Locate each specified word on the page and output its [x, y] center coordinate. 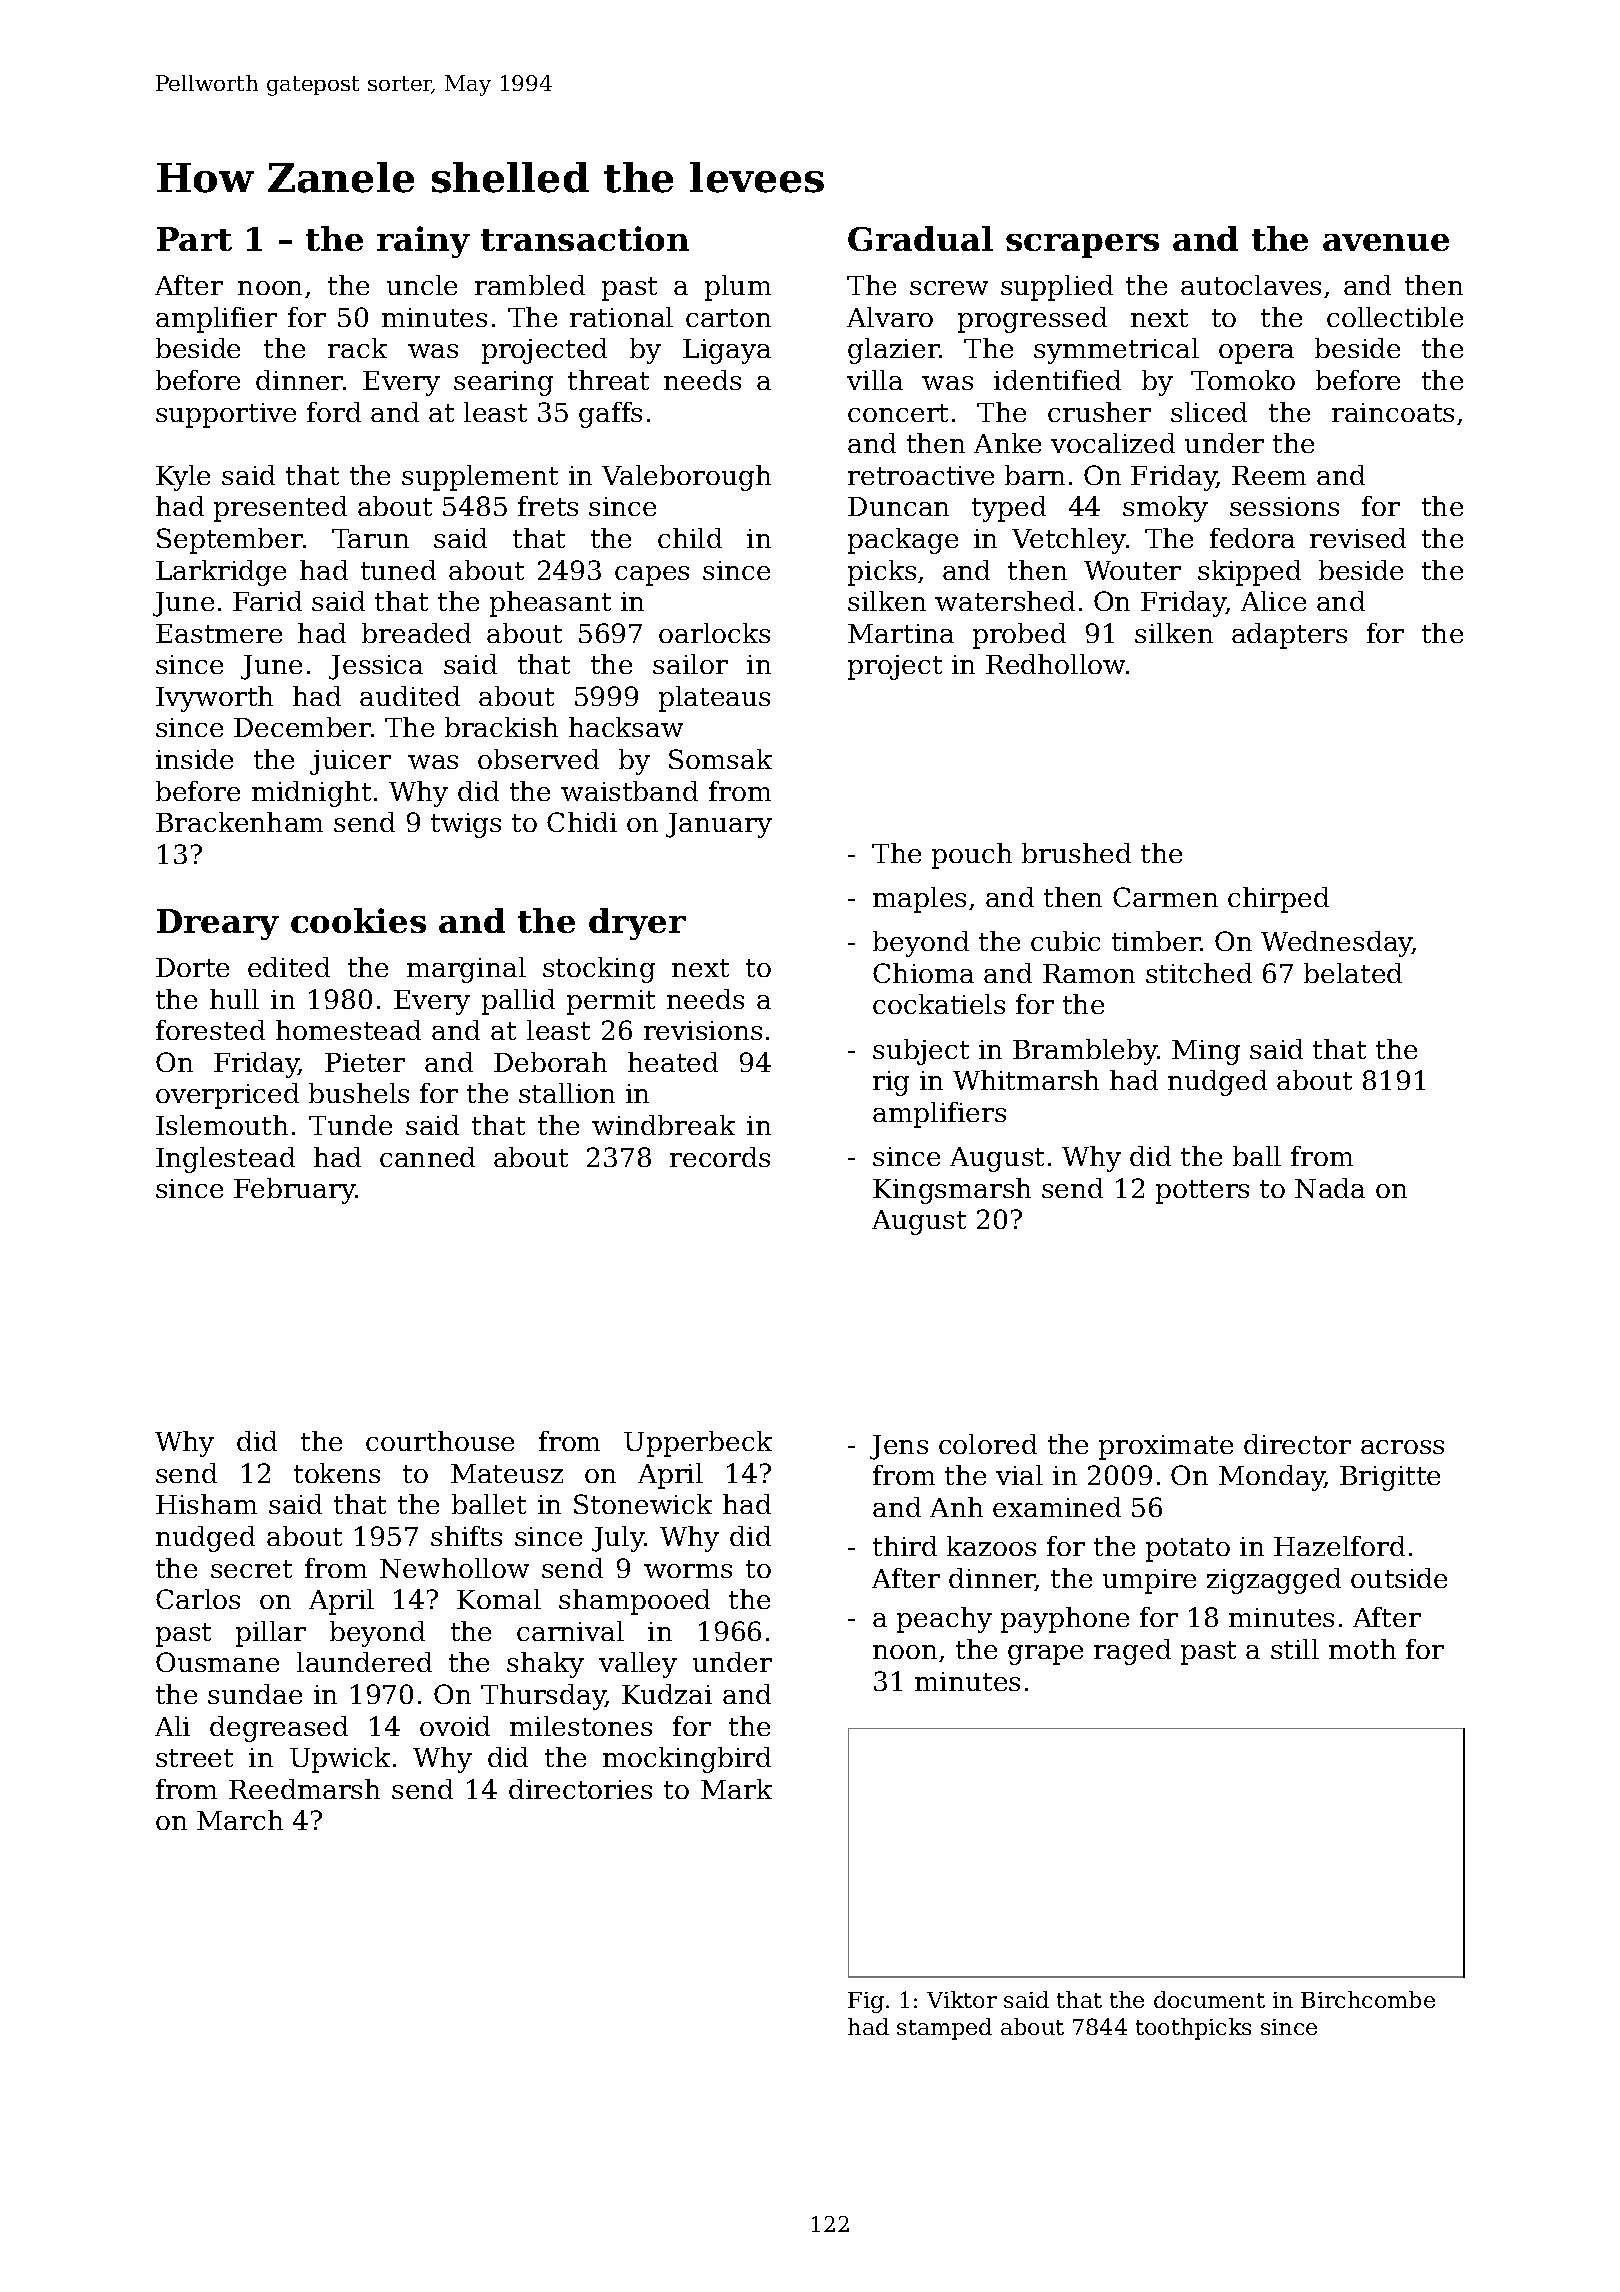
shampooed [634, 1602]
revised [1358, 538]
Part [194, 239]
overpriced [227, 1096]
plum [738, 288]
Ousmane [217, 1662]
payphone [1065, 1620]
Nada [1330, 1188]
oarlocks [714, 633]
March [240, 1820]
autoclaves [1251, 285]
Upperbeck [698, 1444]
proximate [1166, 1447]
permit [611, 1002]
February [295, 1191]
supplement [480, 478]
